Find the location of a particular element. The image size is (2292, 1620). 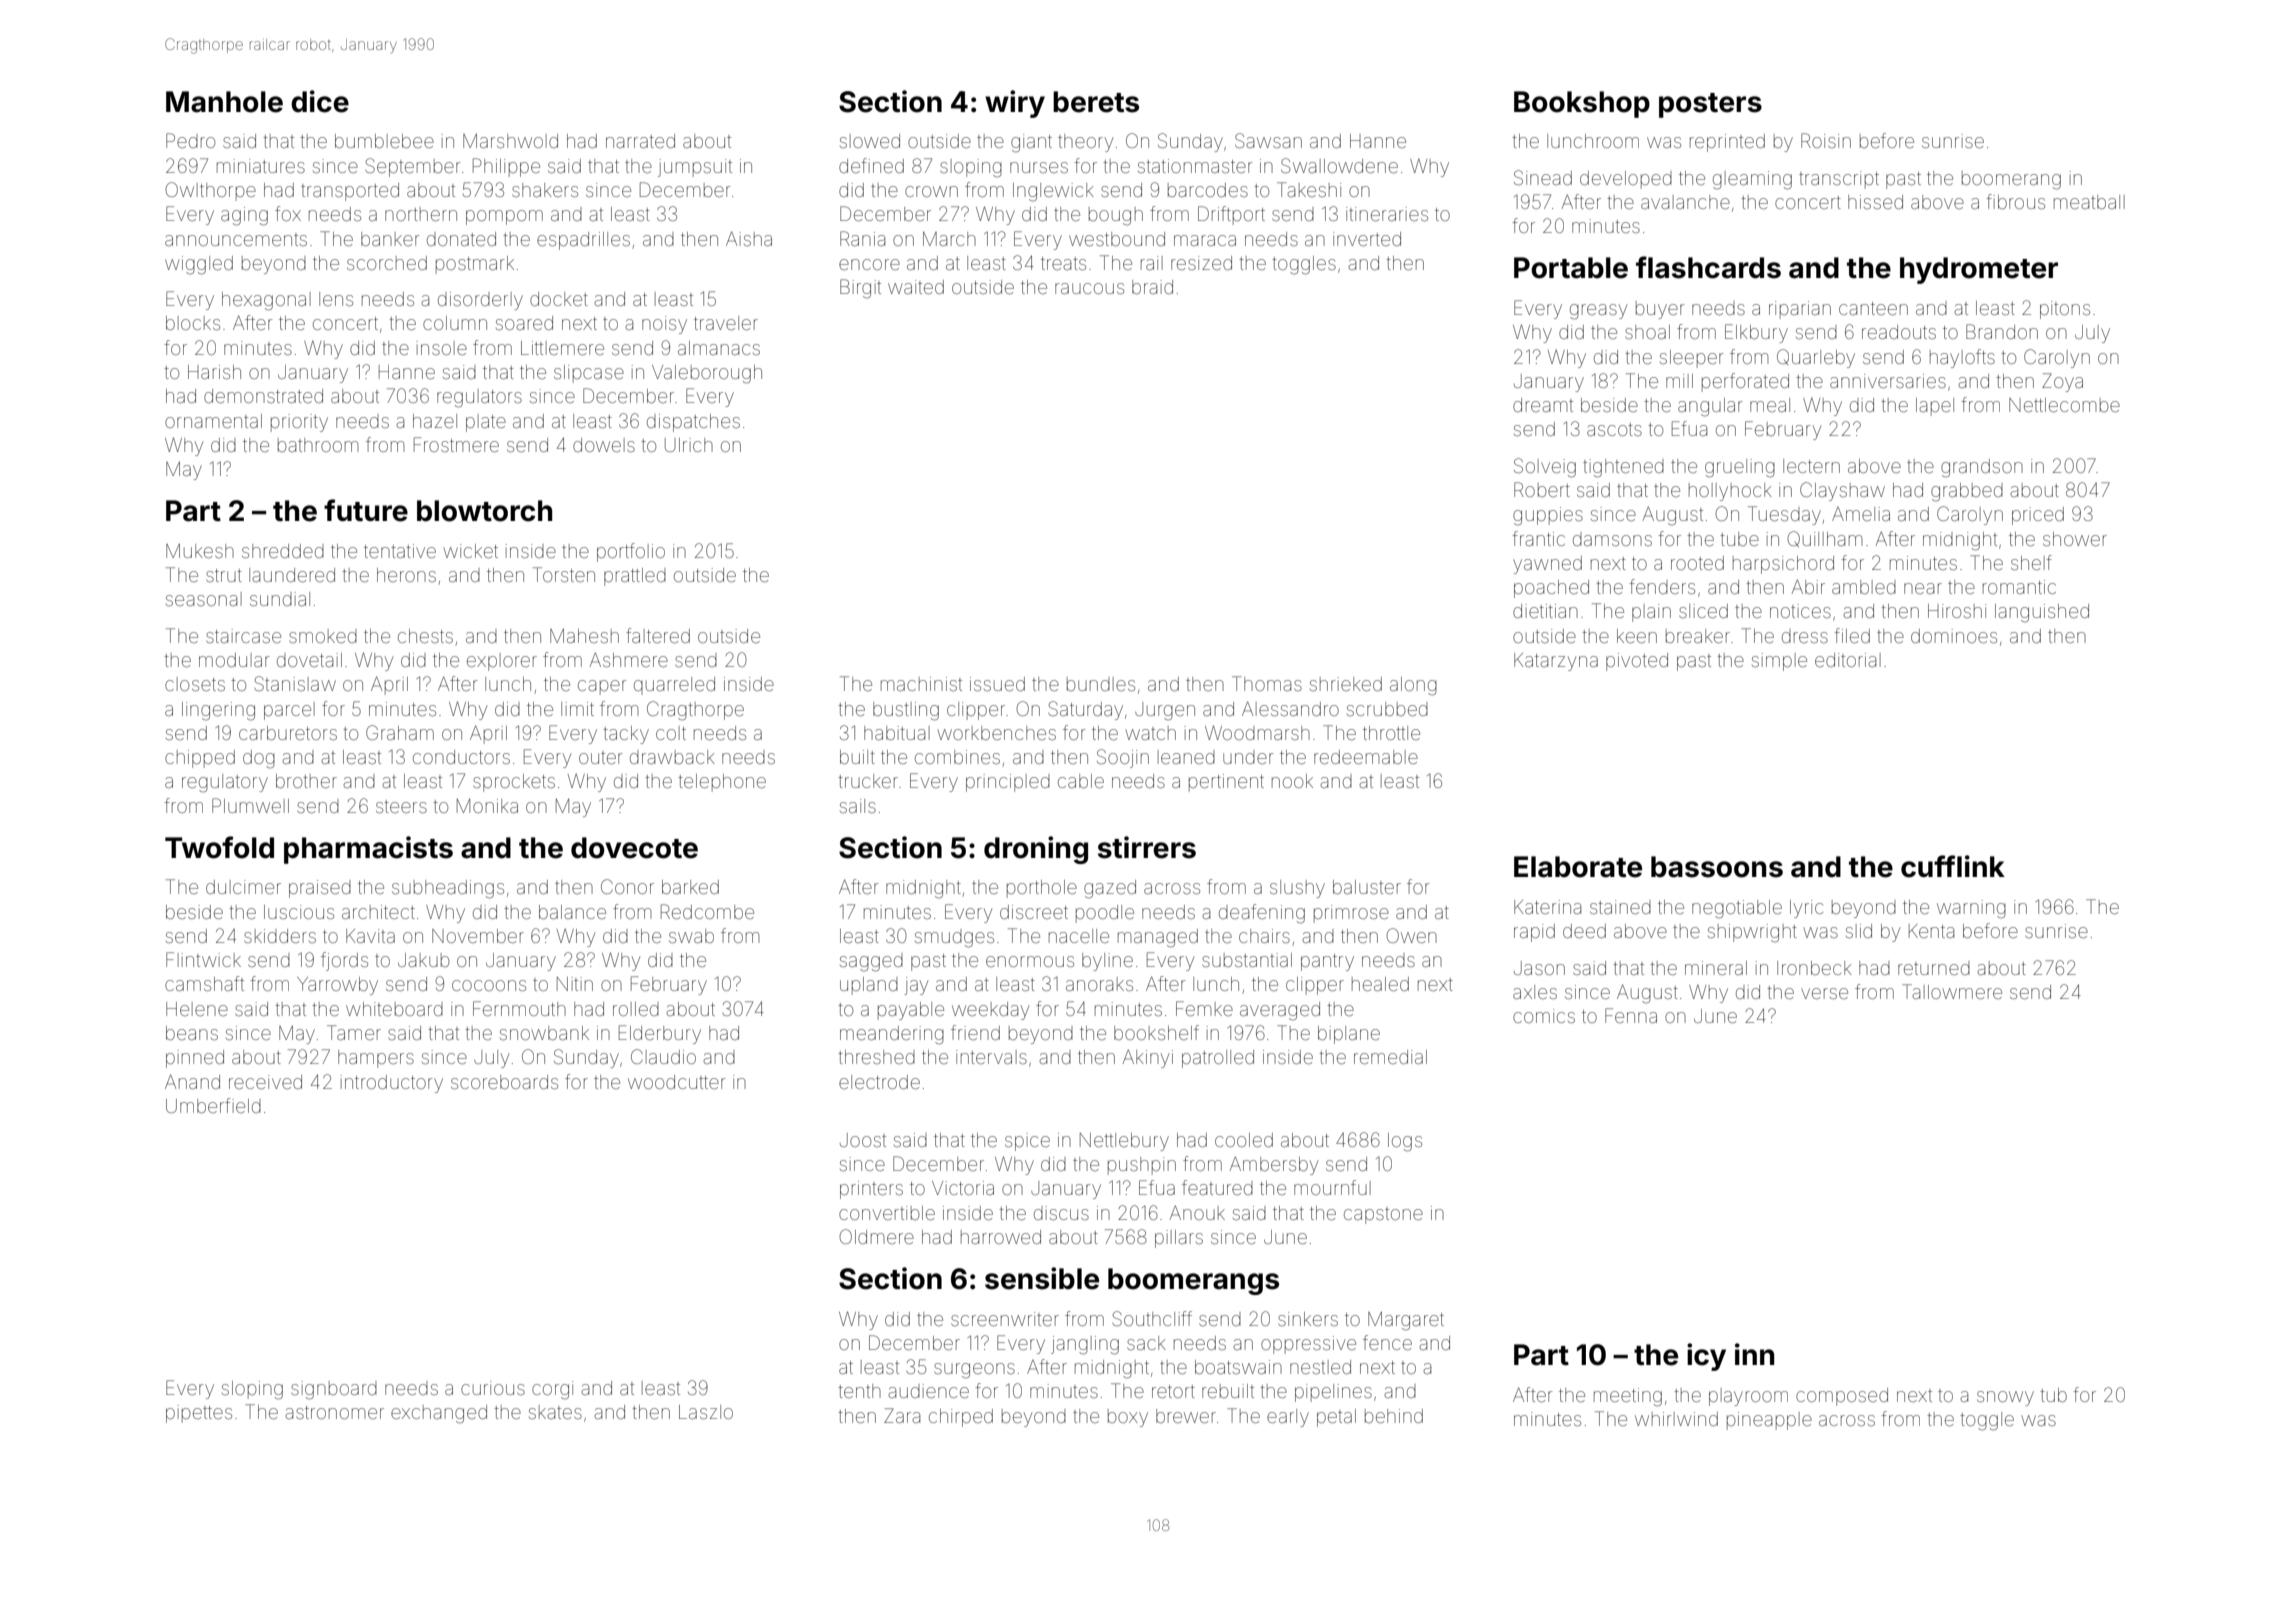

skates is located at coordinates (555, 1412).
